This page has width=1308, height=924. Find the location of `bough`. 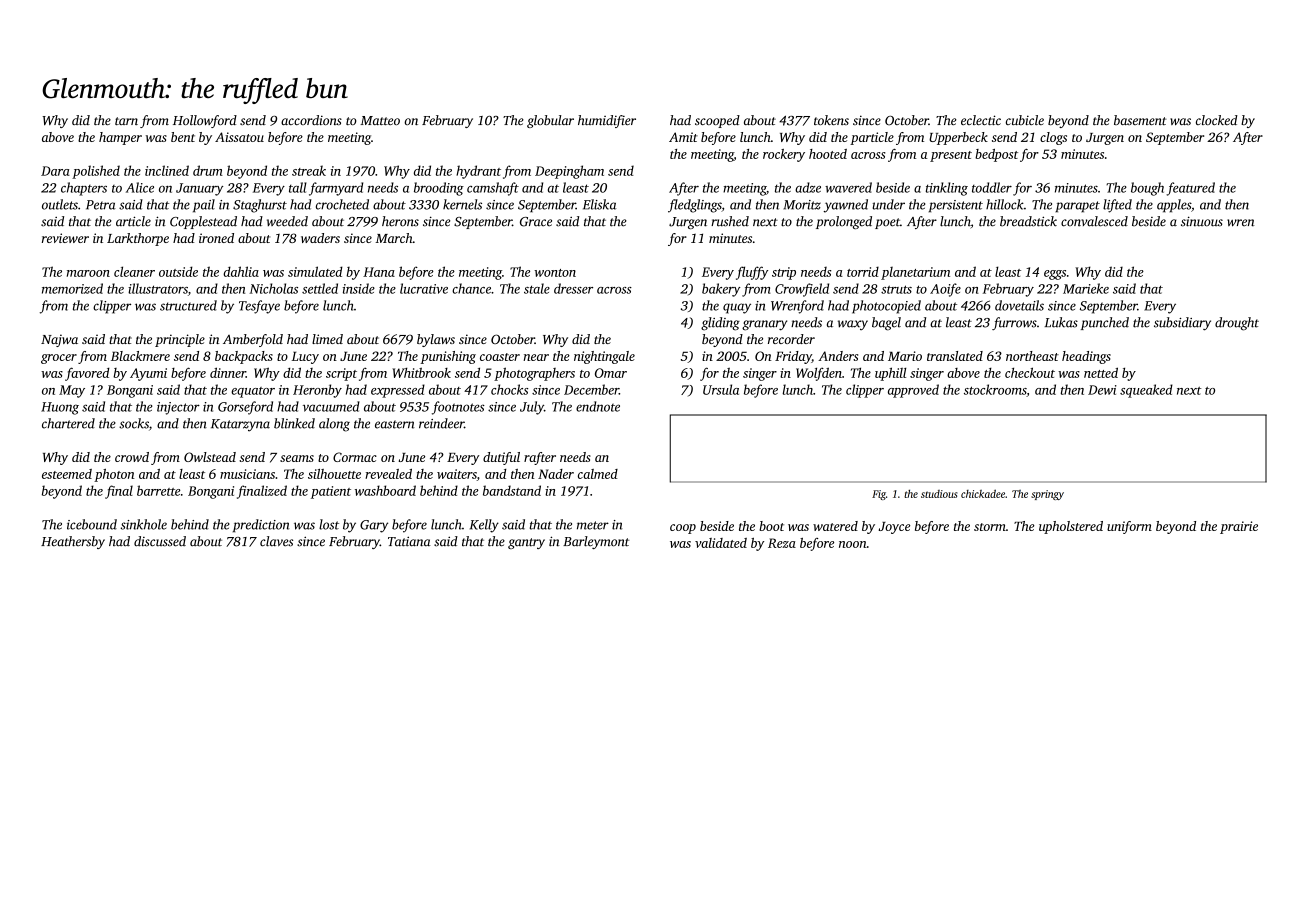

bough is located at coordinates (1147, 189).
